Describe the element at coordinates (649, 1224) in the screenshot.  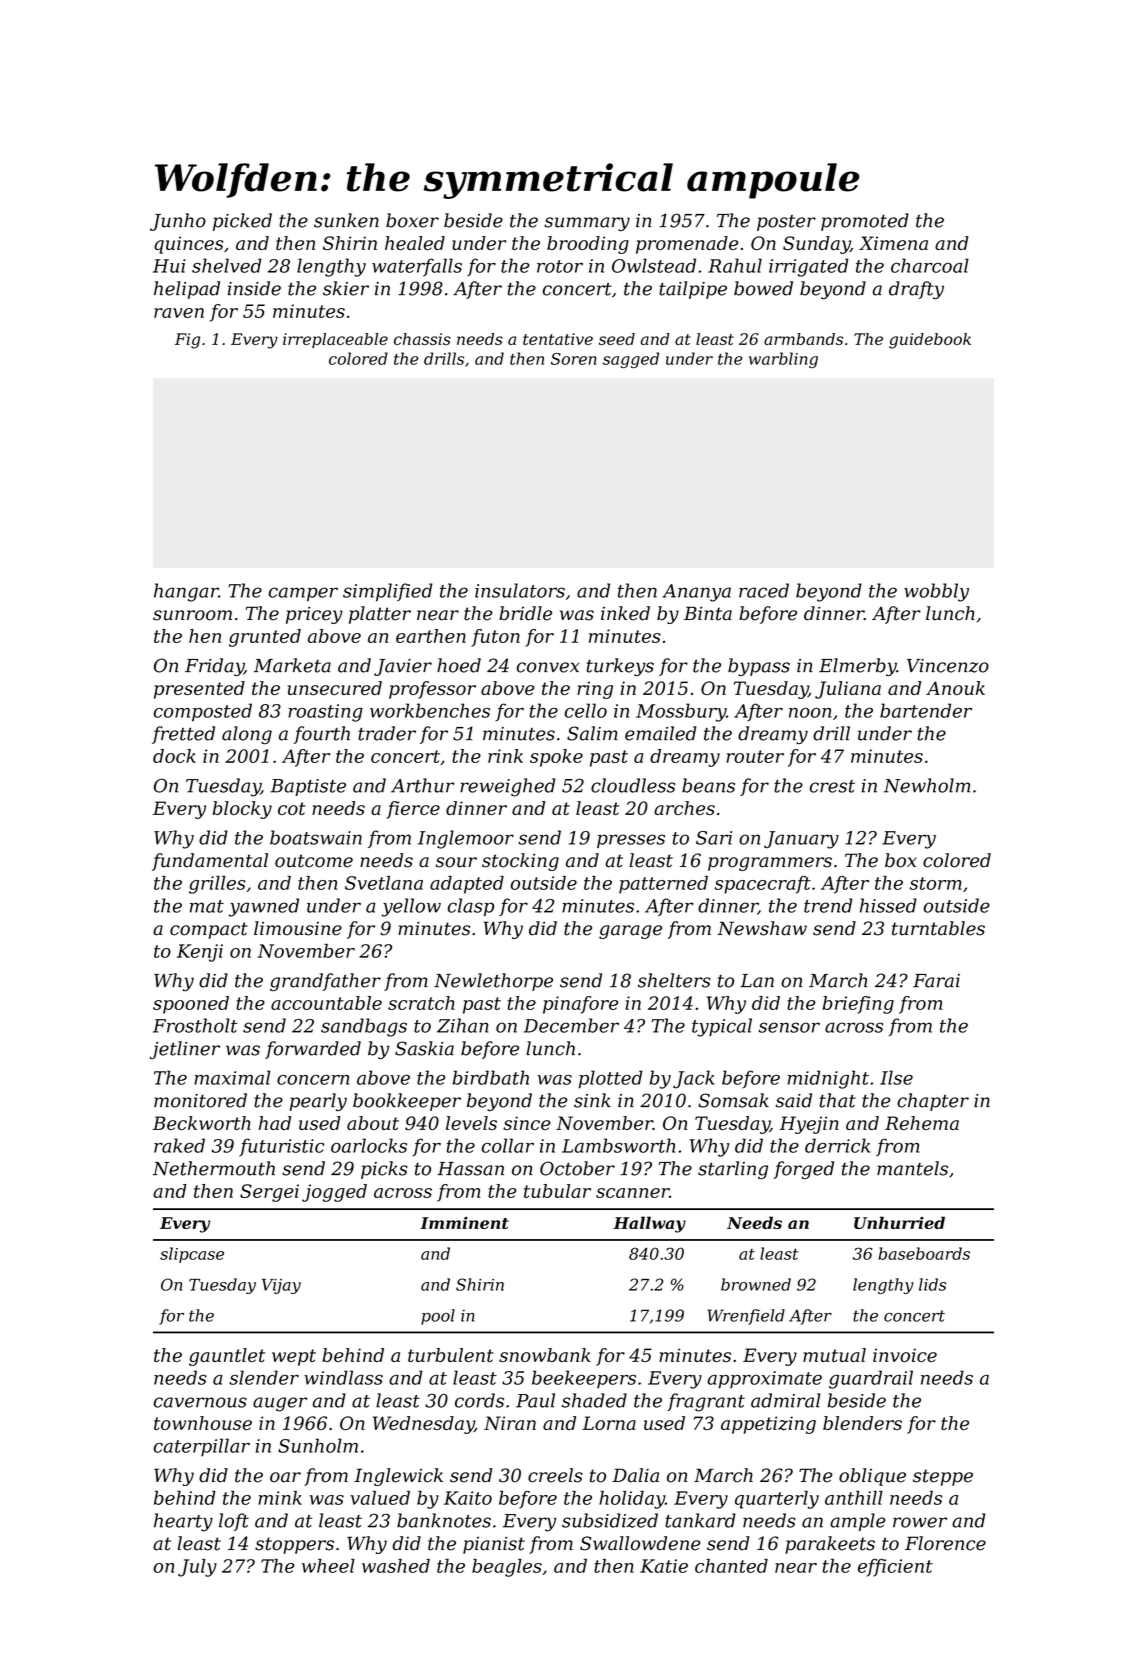
I see `Hallway` at that location.
